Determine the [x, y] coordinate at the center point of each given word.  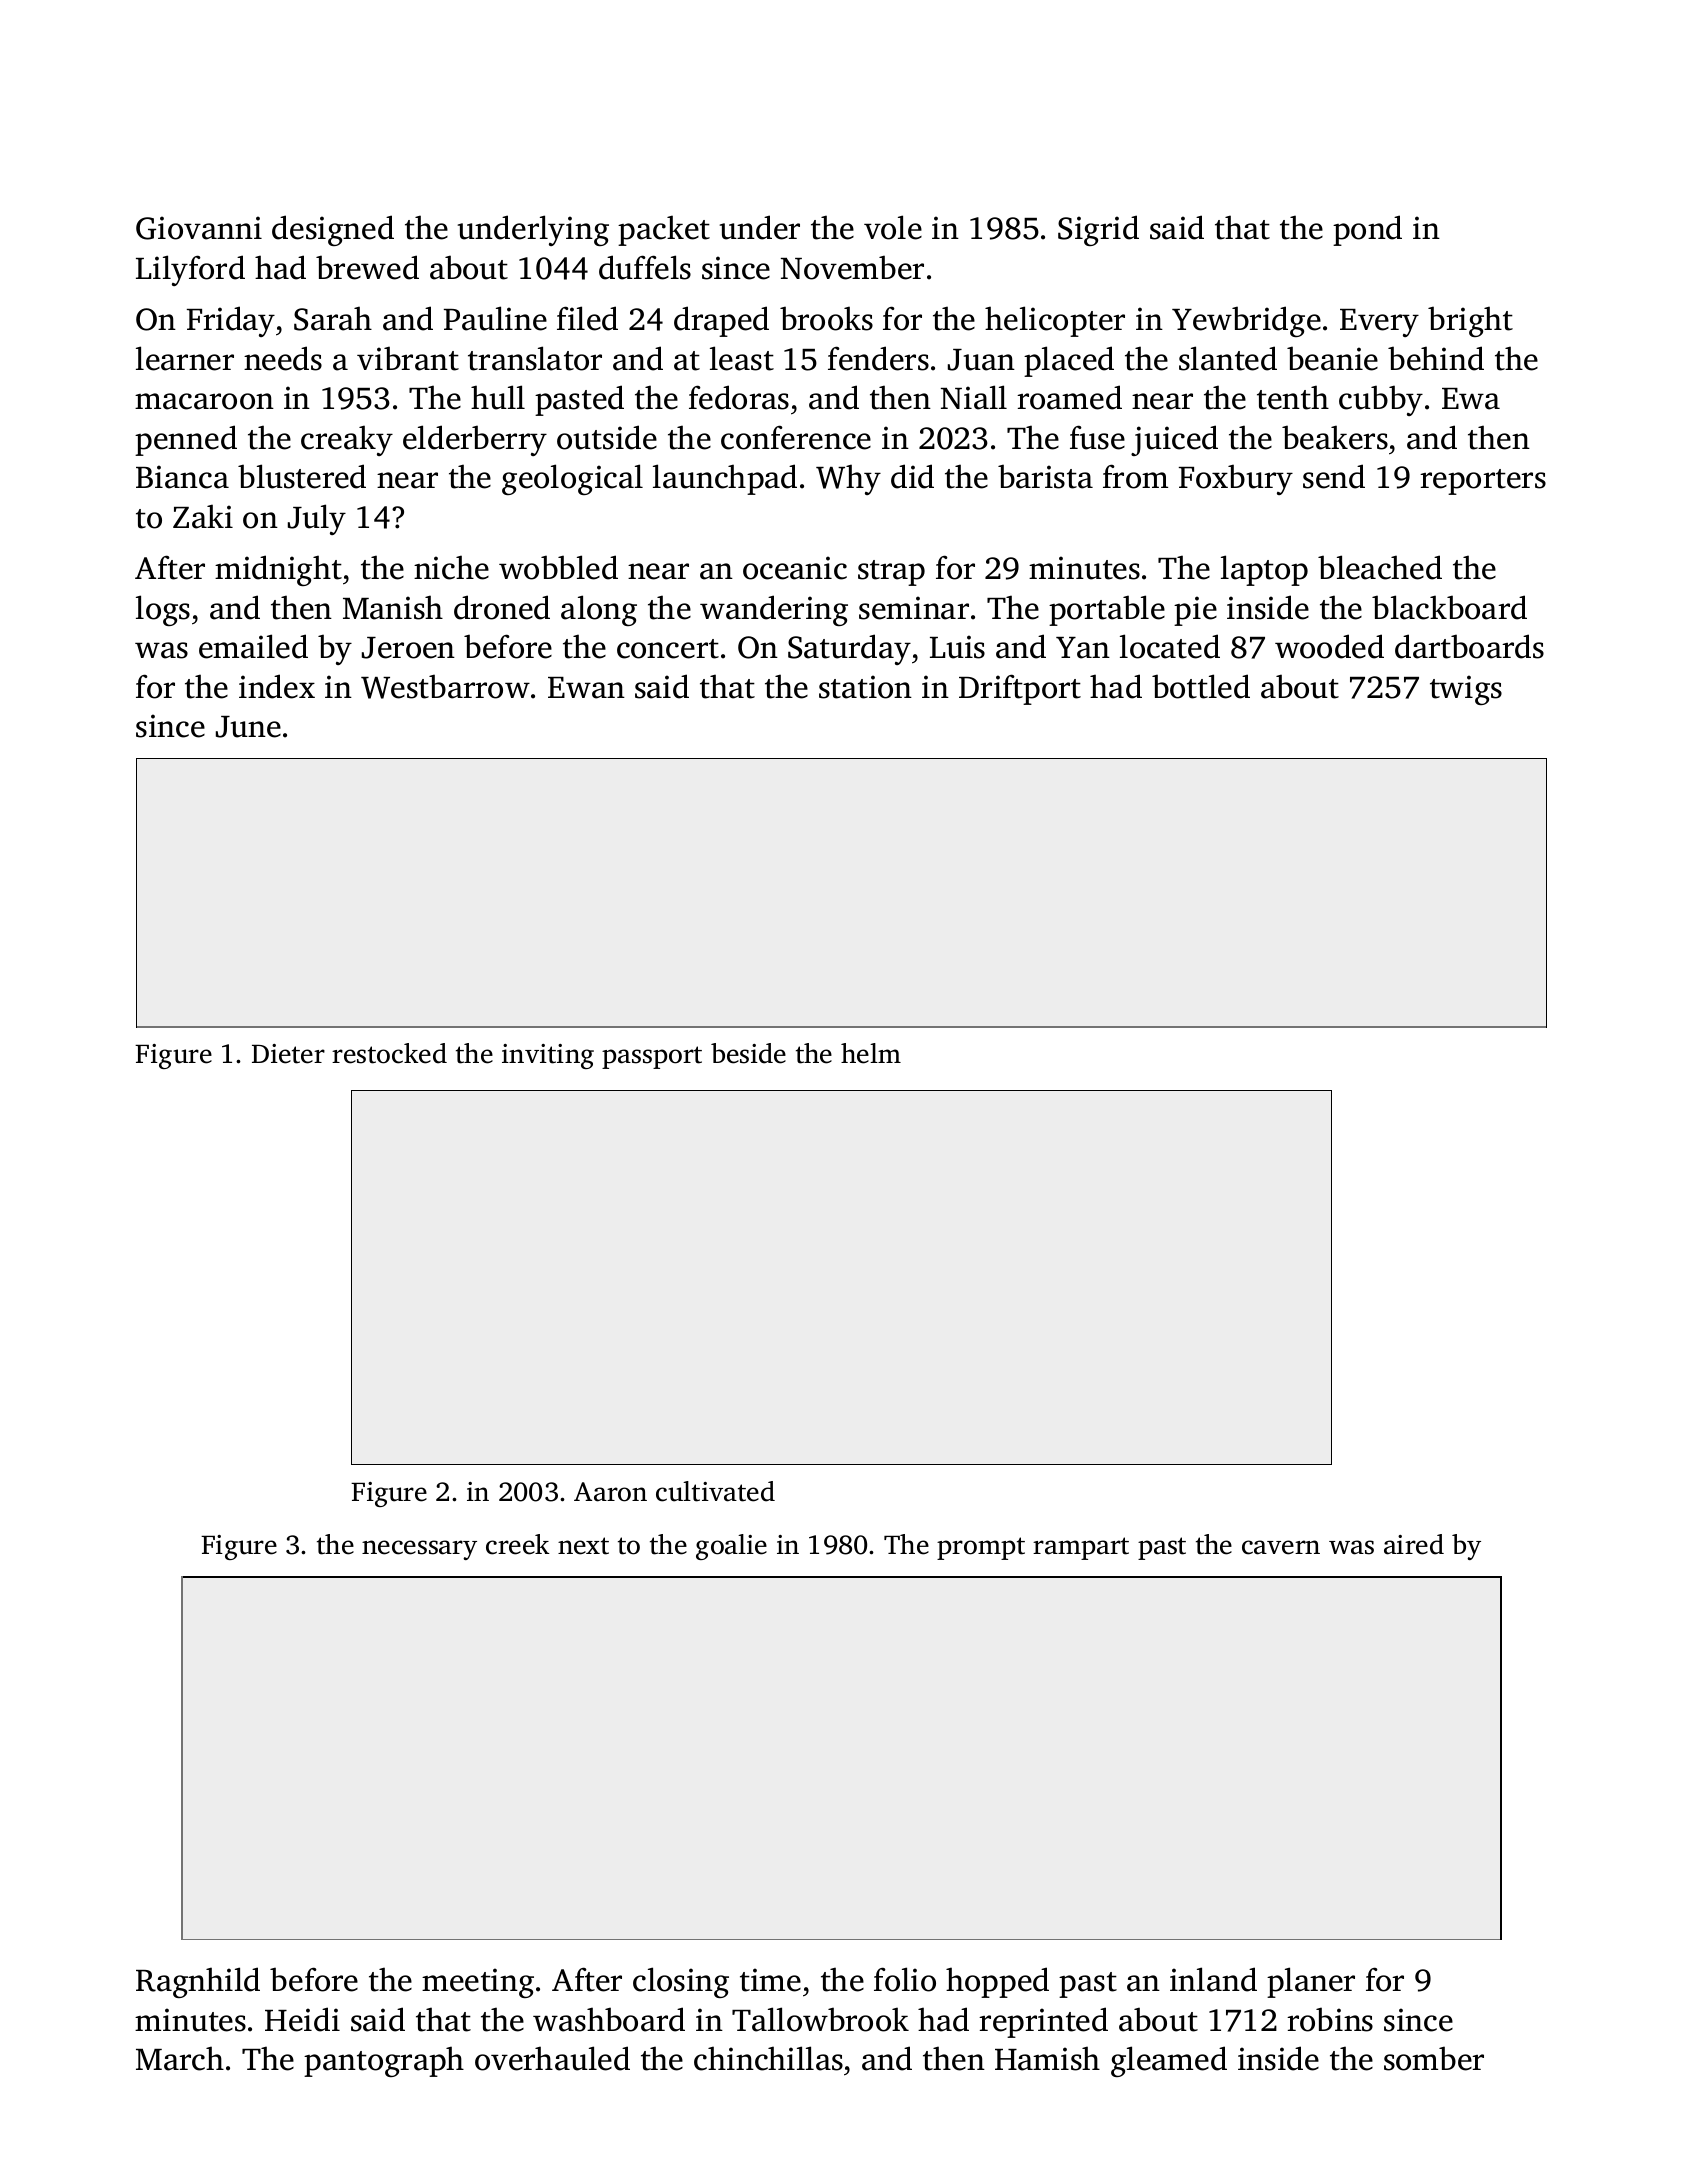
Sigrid [1098, 230]
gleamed [1169, 2061]
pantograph [384, 2061]
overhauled [552, 2058]
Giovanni [199, 228]
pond [1367, 230]
